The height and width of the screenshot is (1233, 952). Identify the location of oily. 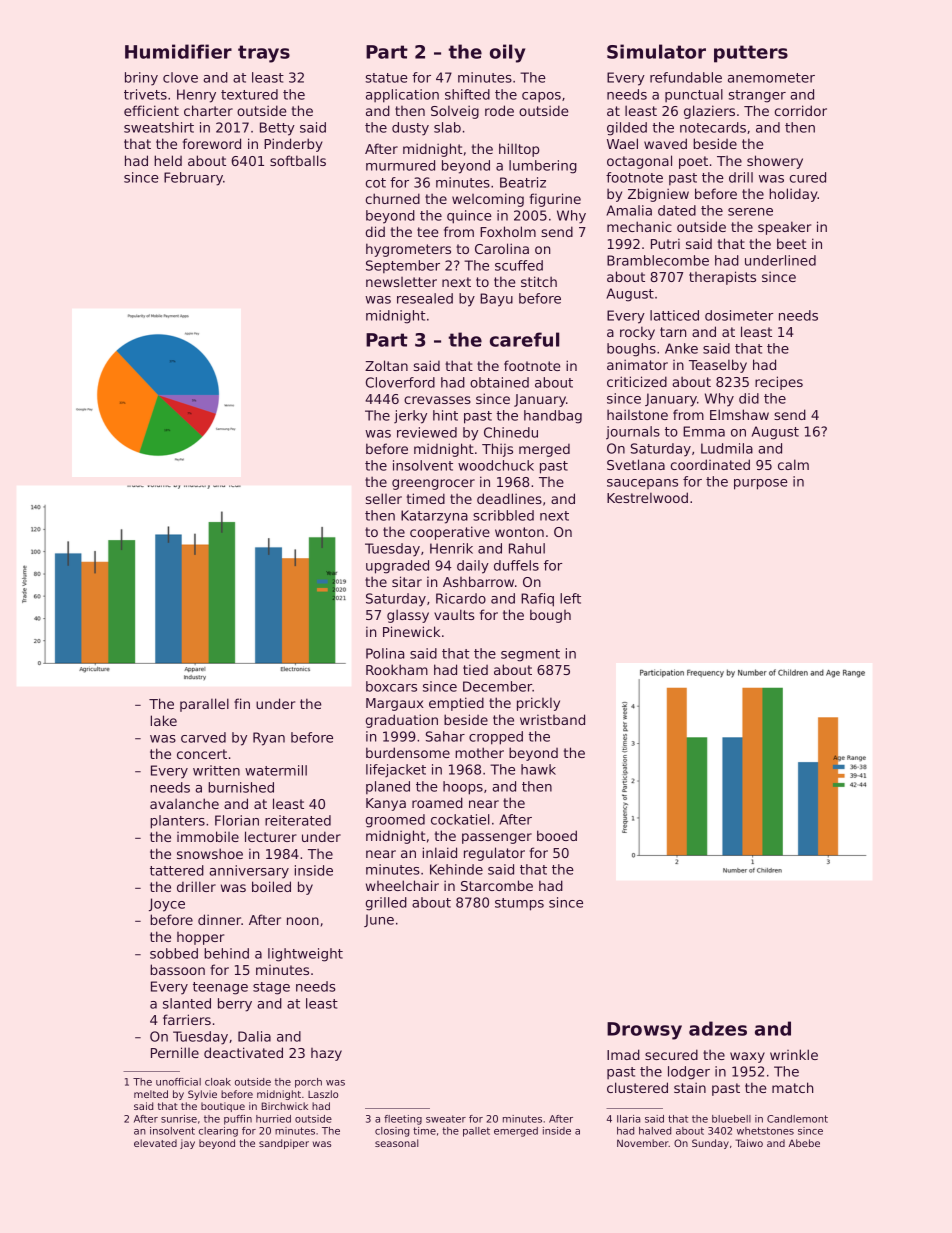
(507, 53).
